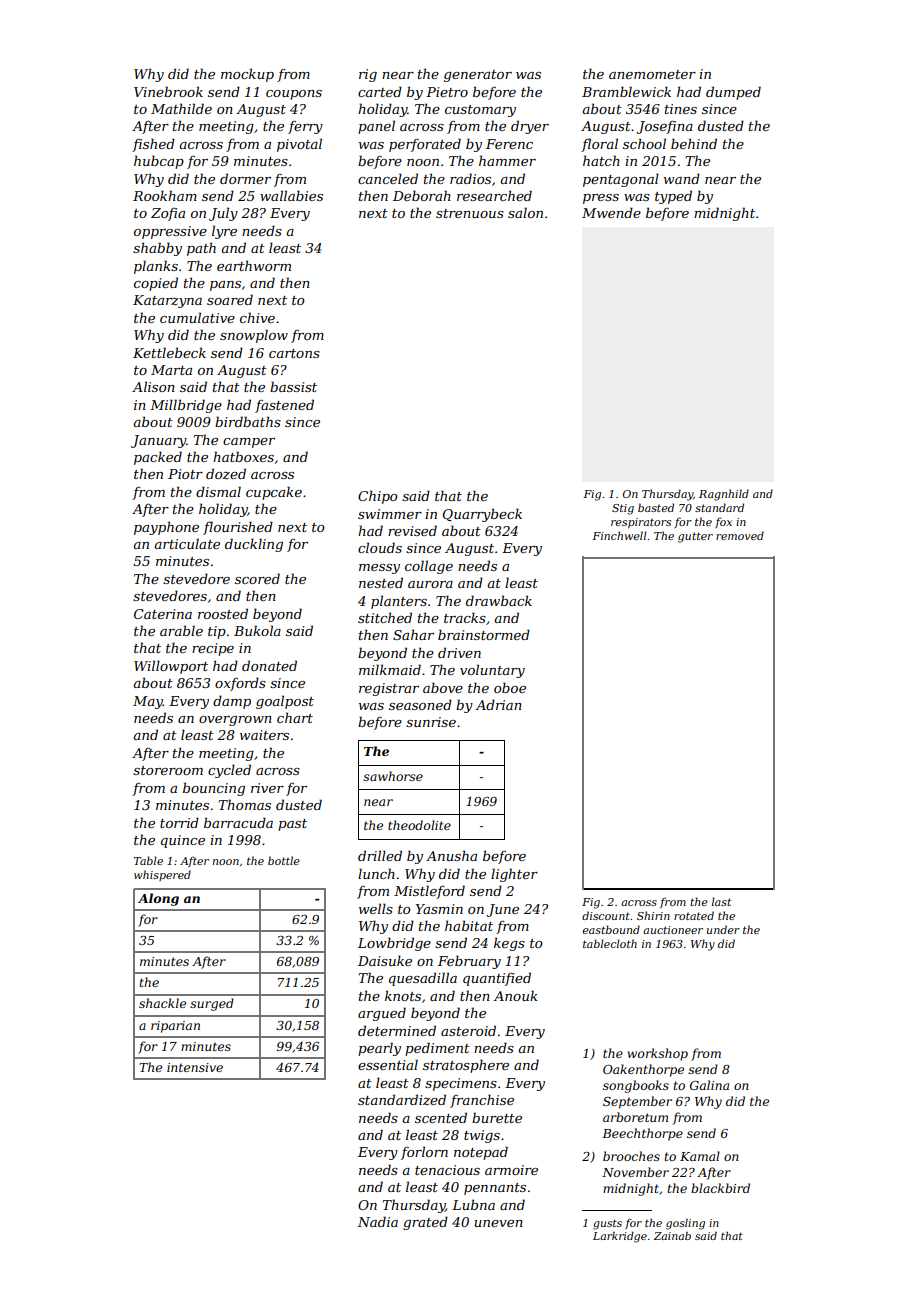 This document has height=1316, width=908. Describe the element at coordinates (425, 1223) in the document. I see `grated` at that location.
